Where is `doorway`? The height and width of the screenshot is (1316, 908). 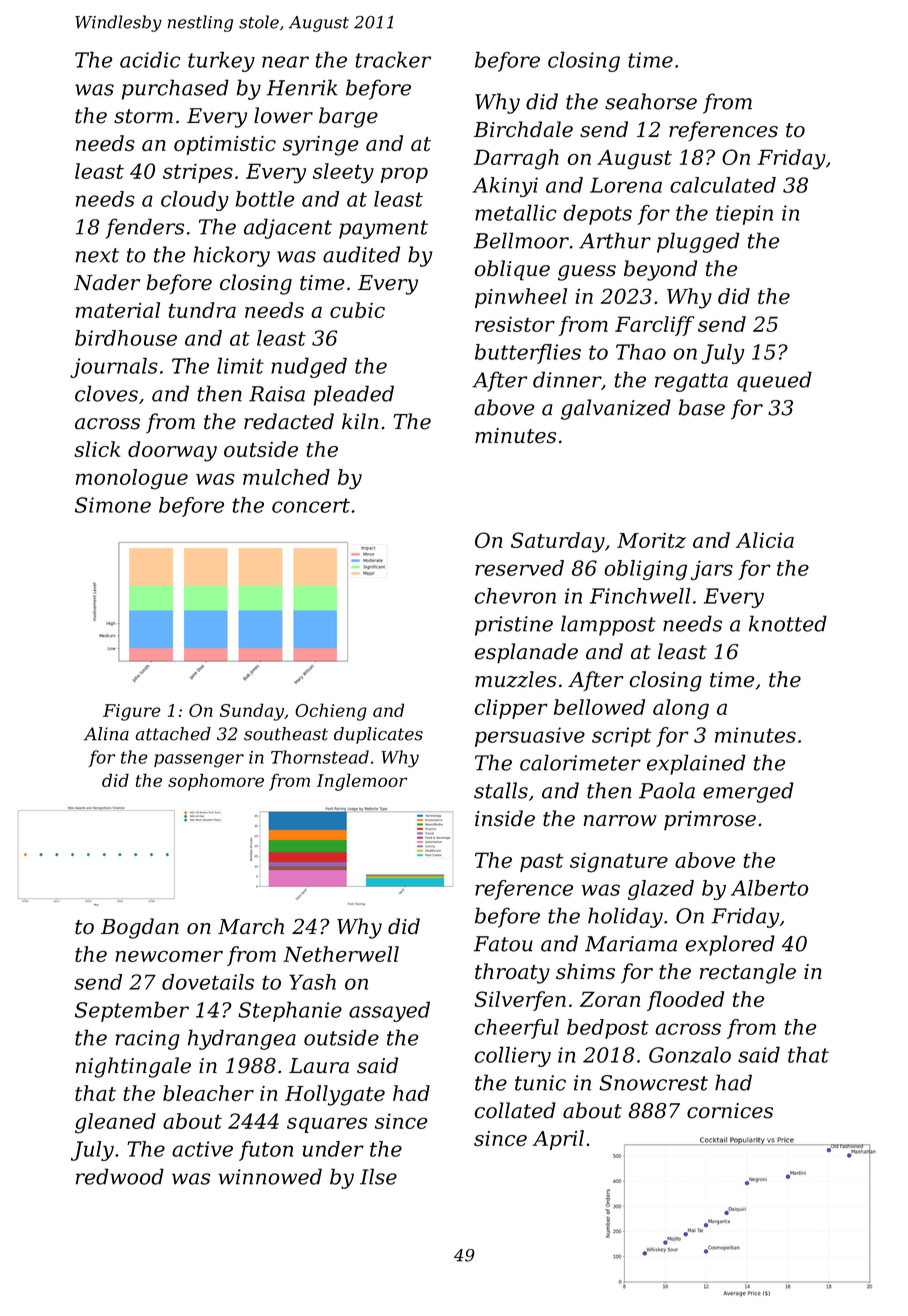
doorway is located at coordinates (172, 451).
